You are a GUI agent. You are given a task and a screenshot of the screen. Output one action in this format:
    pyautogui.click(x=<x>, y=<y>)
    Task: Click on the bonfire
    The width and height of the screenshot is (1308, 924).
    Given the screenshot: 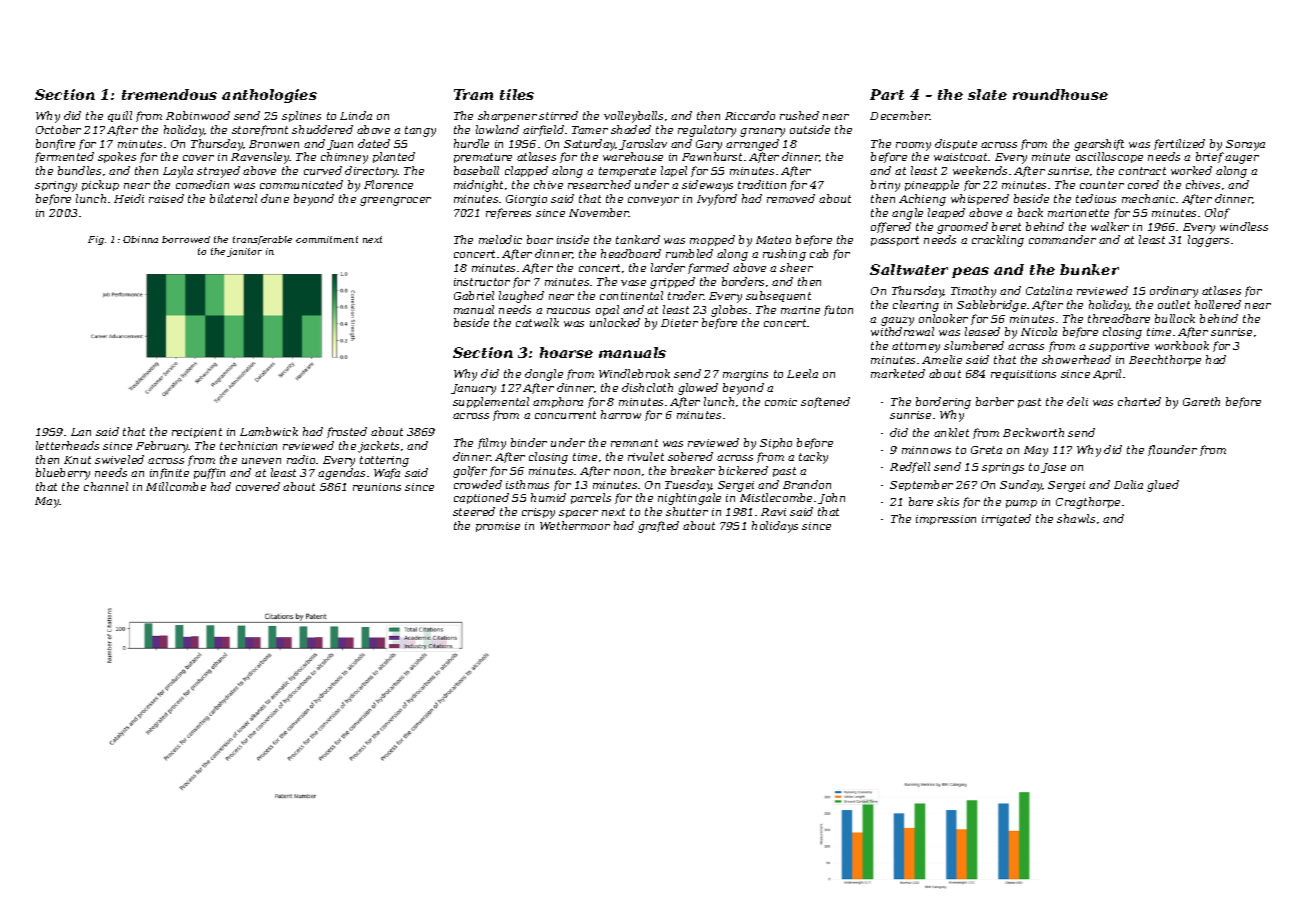 What is the action you would take?
    pyautogui.click(x=55, y=144)
